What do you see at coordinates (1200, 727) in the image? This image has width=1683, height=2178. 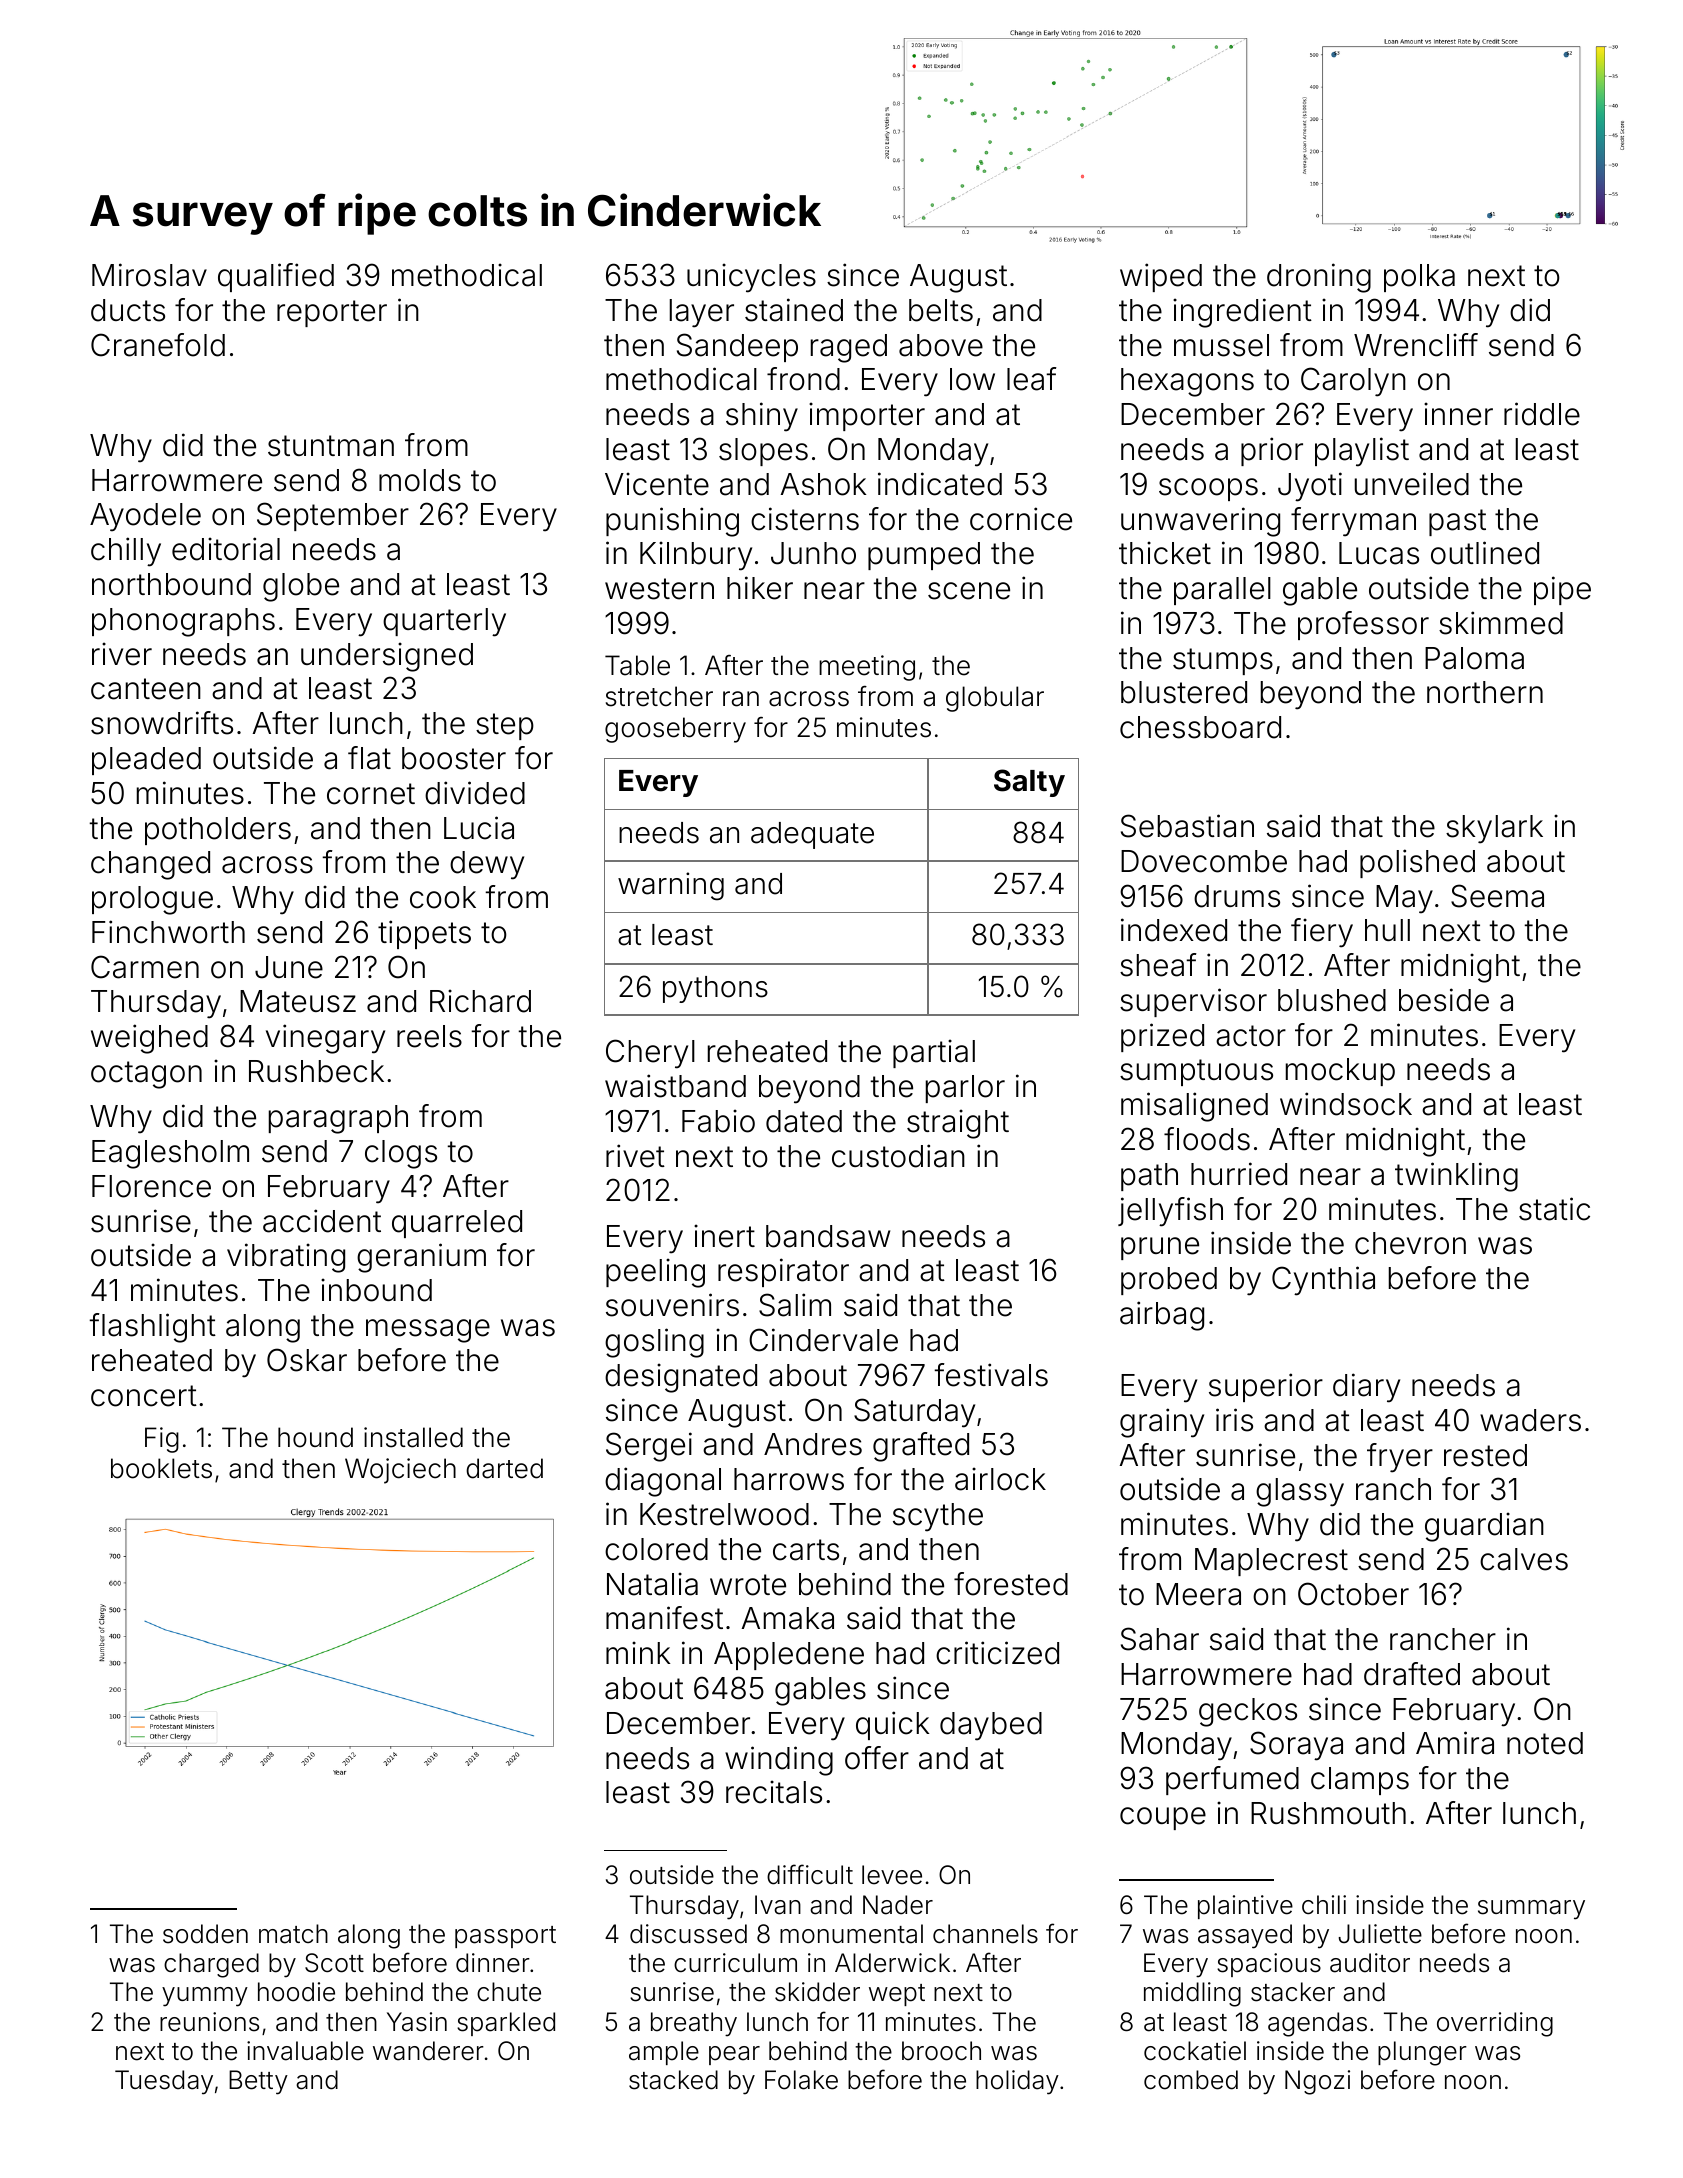 I see `chessboard` at bounding box center [1200, 727].
